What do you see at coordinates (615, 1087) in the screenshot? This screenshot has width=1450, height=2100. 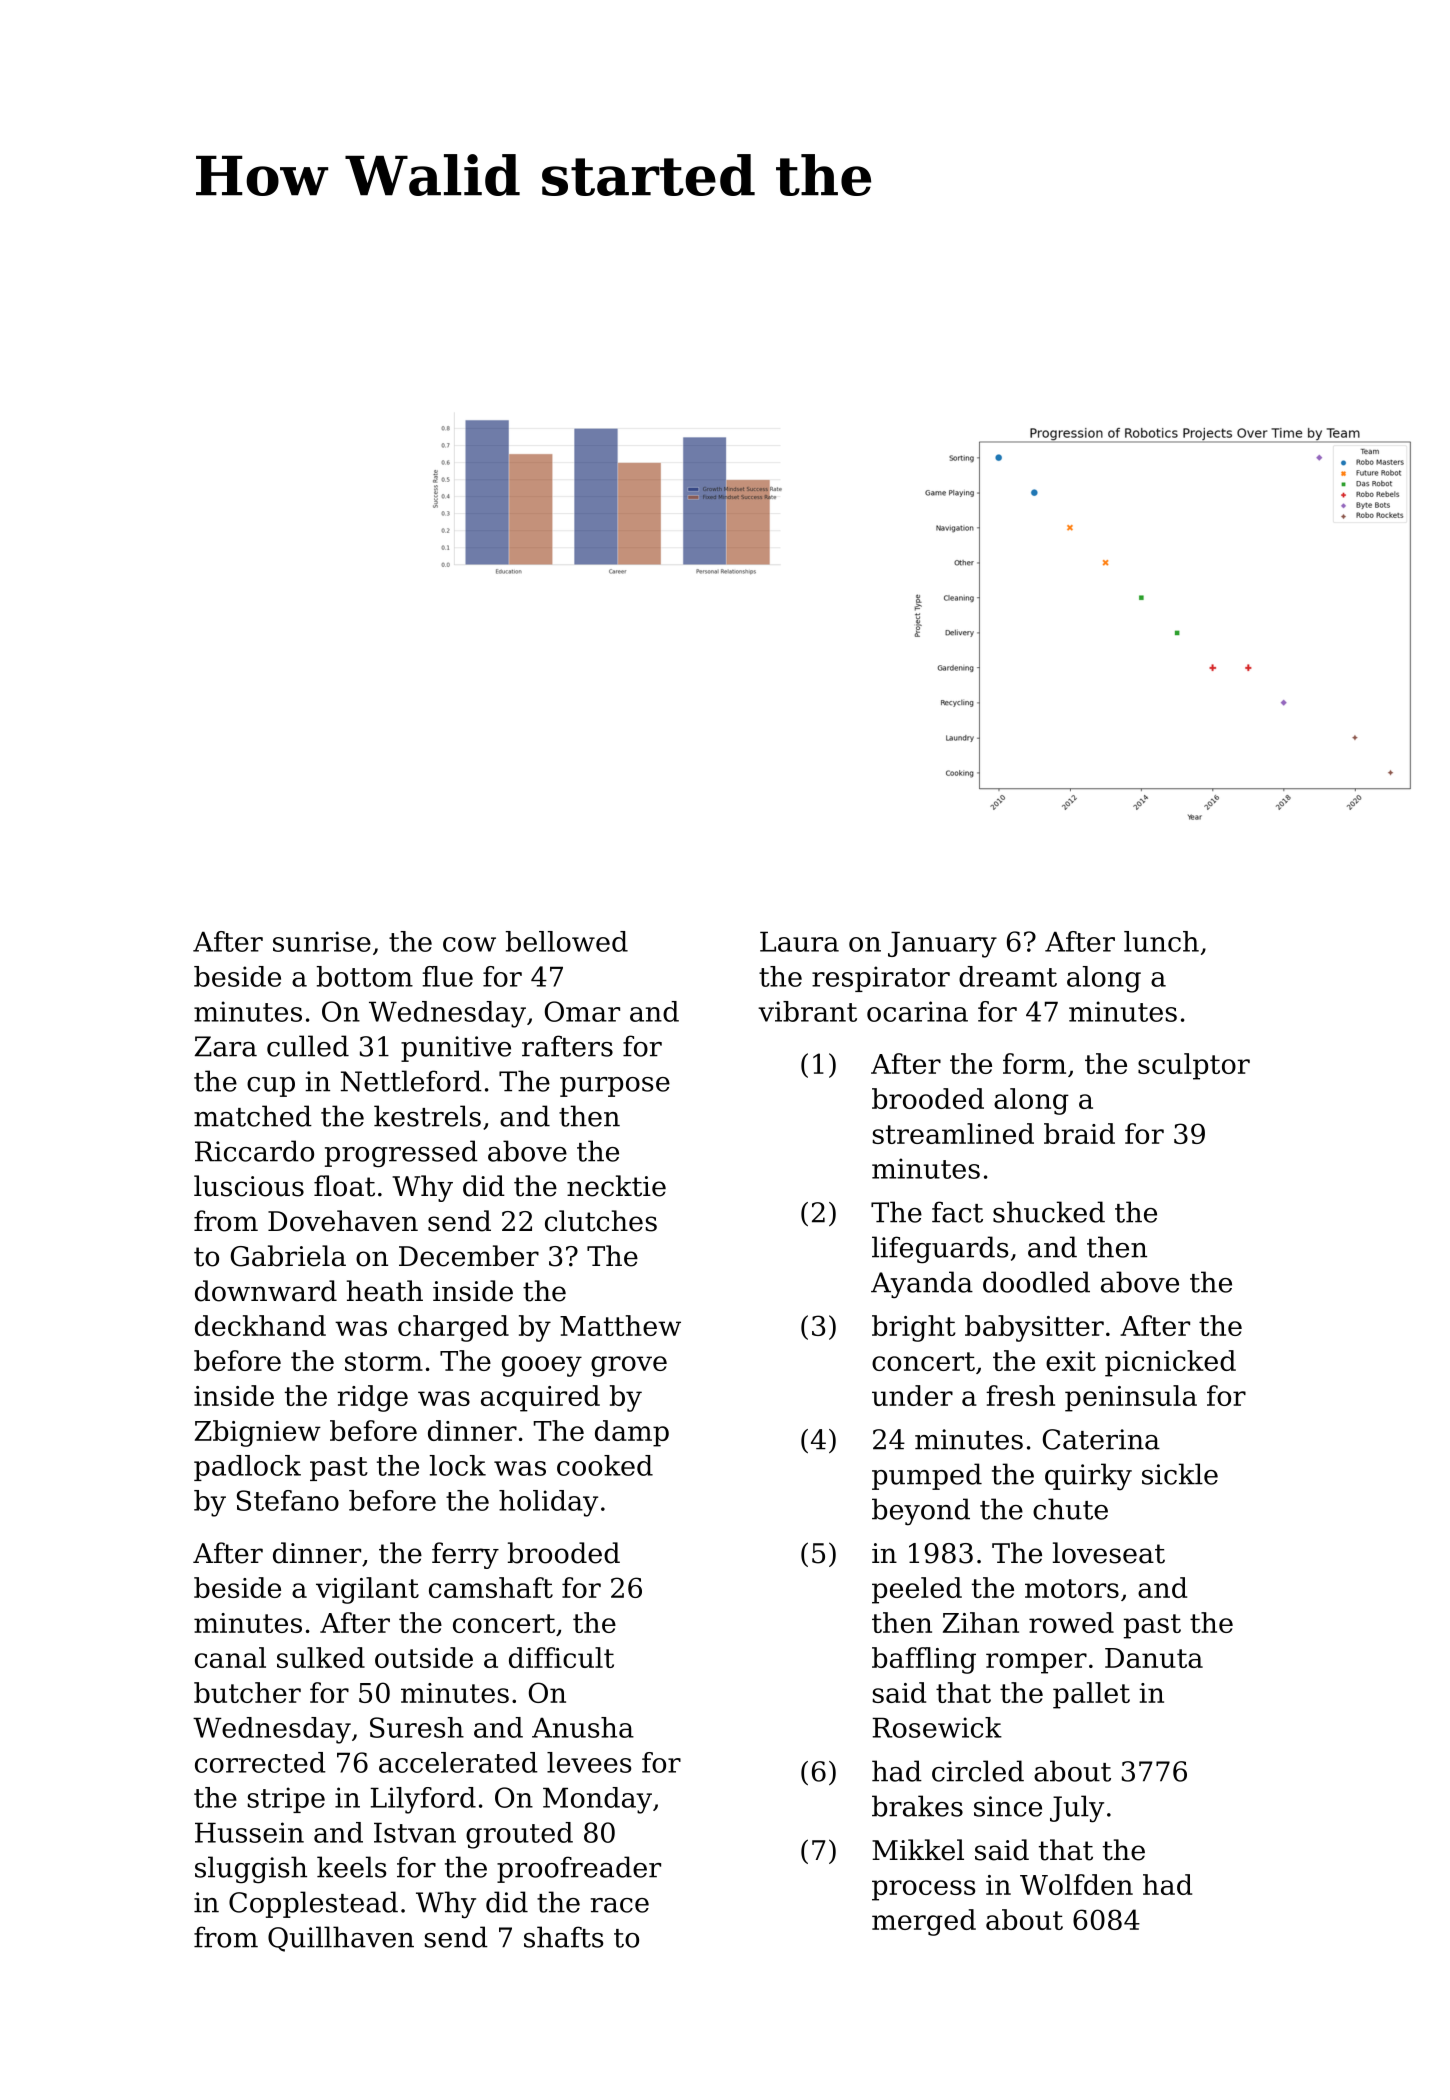 I see `purpose` at bounding box center [615, 1087].
